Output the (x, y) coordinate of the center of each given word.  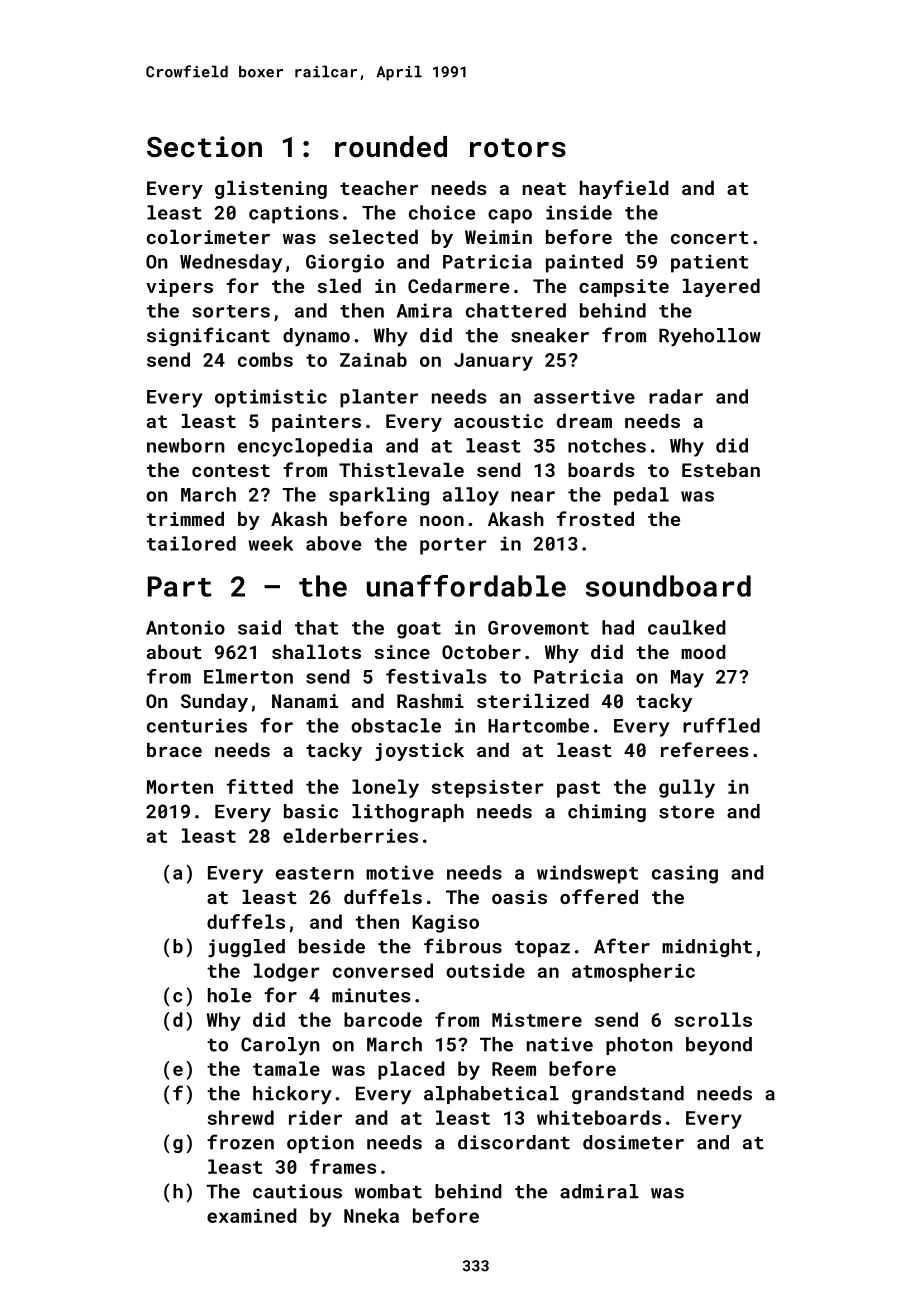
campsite (624, 288)
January (493, 362)
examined (252, 1215)
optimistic (271, 398)
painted (584, 263)
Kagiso (445, 924)
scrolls (713, 1019)
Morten (180, 787)
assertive (584, 396)
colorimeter (208, 237)
